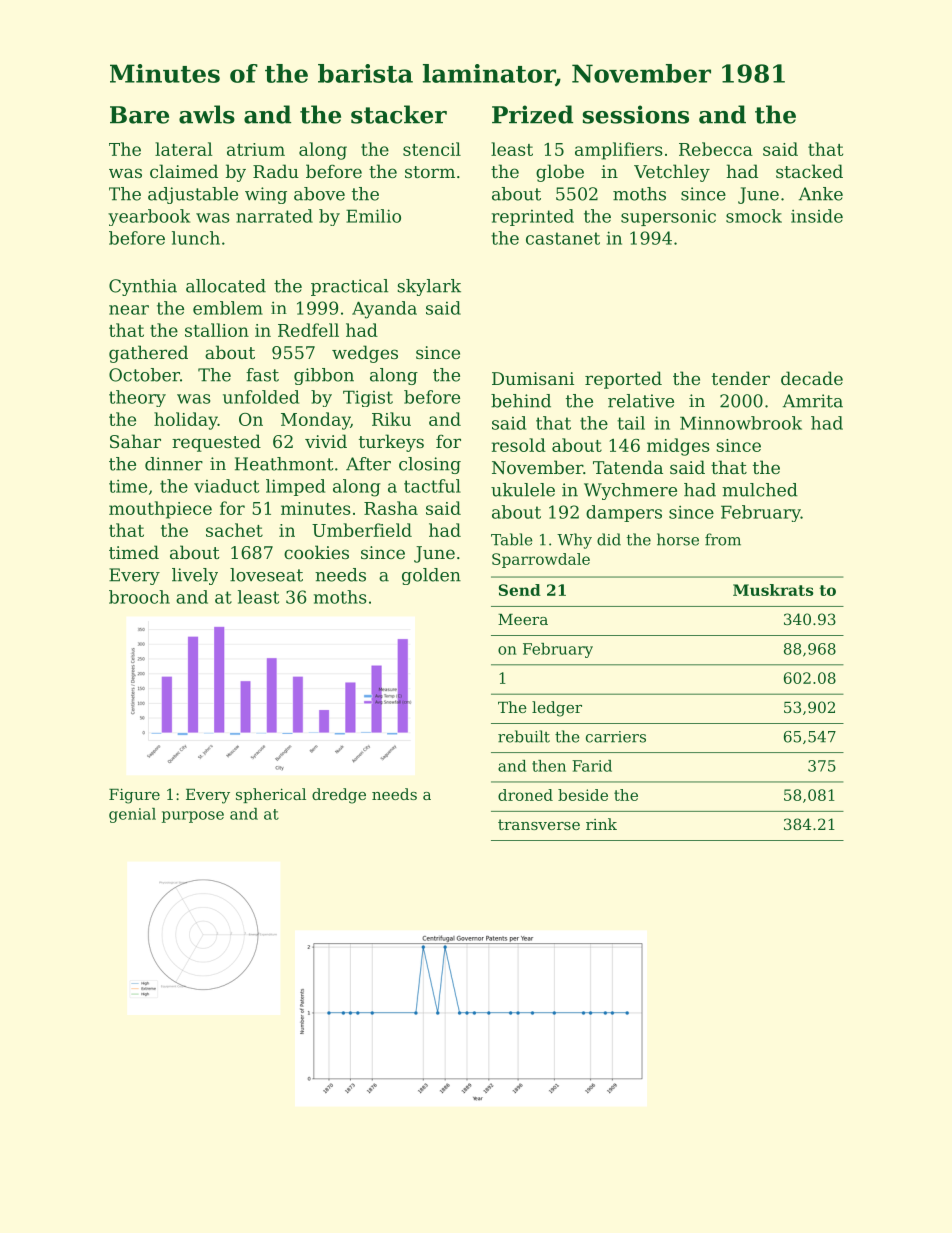 Image resolution: width=952 pixels, height=1233 pixels. What do you see at coordinates (678, 539) in the image?
I see `horse` at bounding box center [678, 539].
